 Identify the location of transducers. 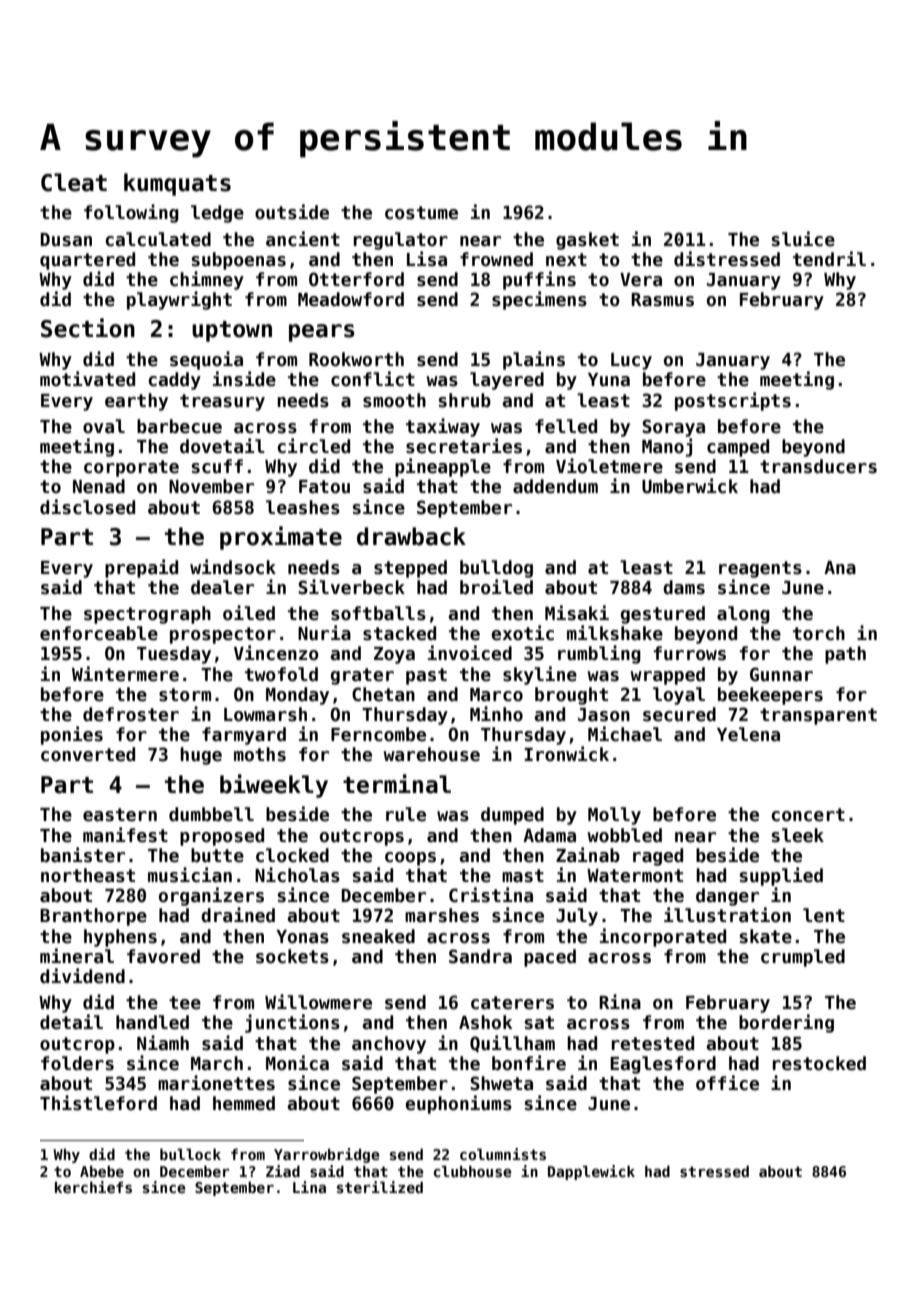
(818, 466).
